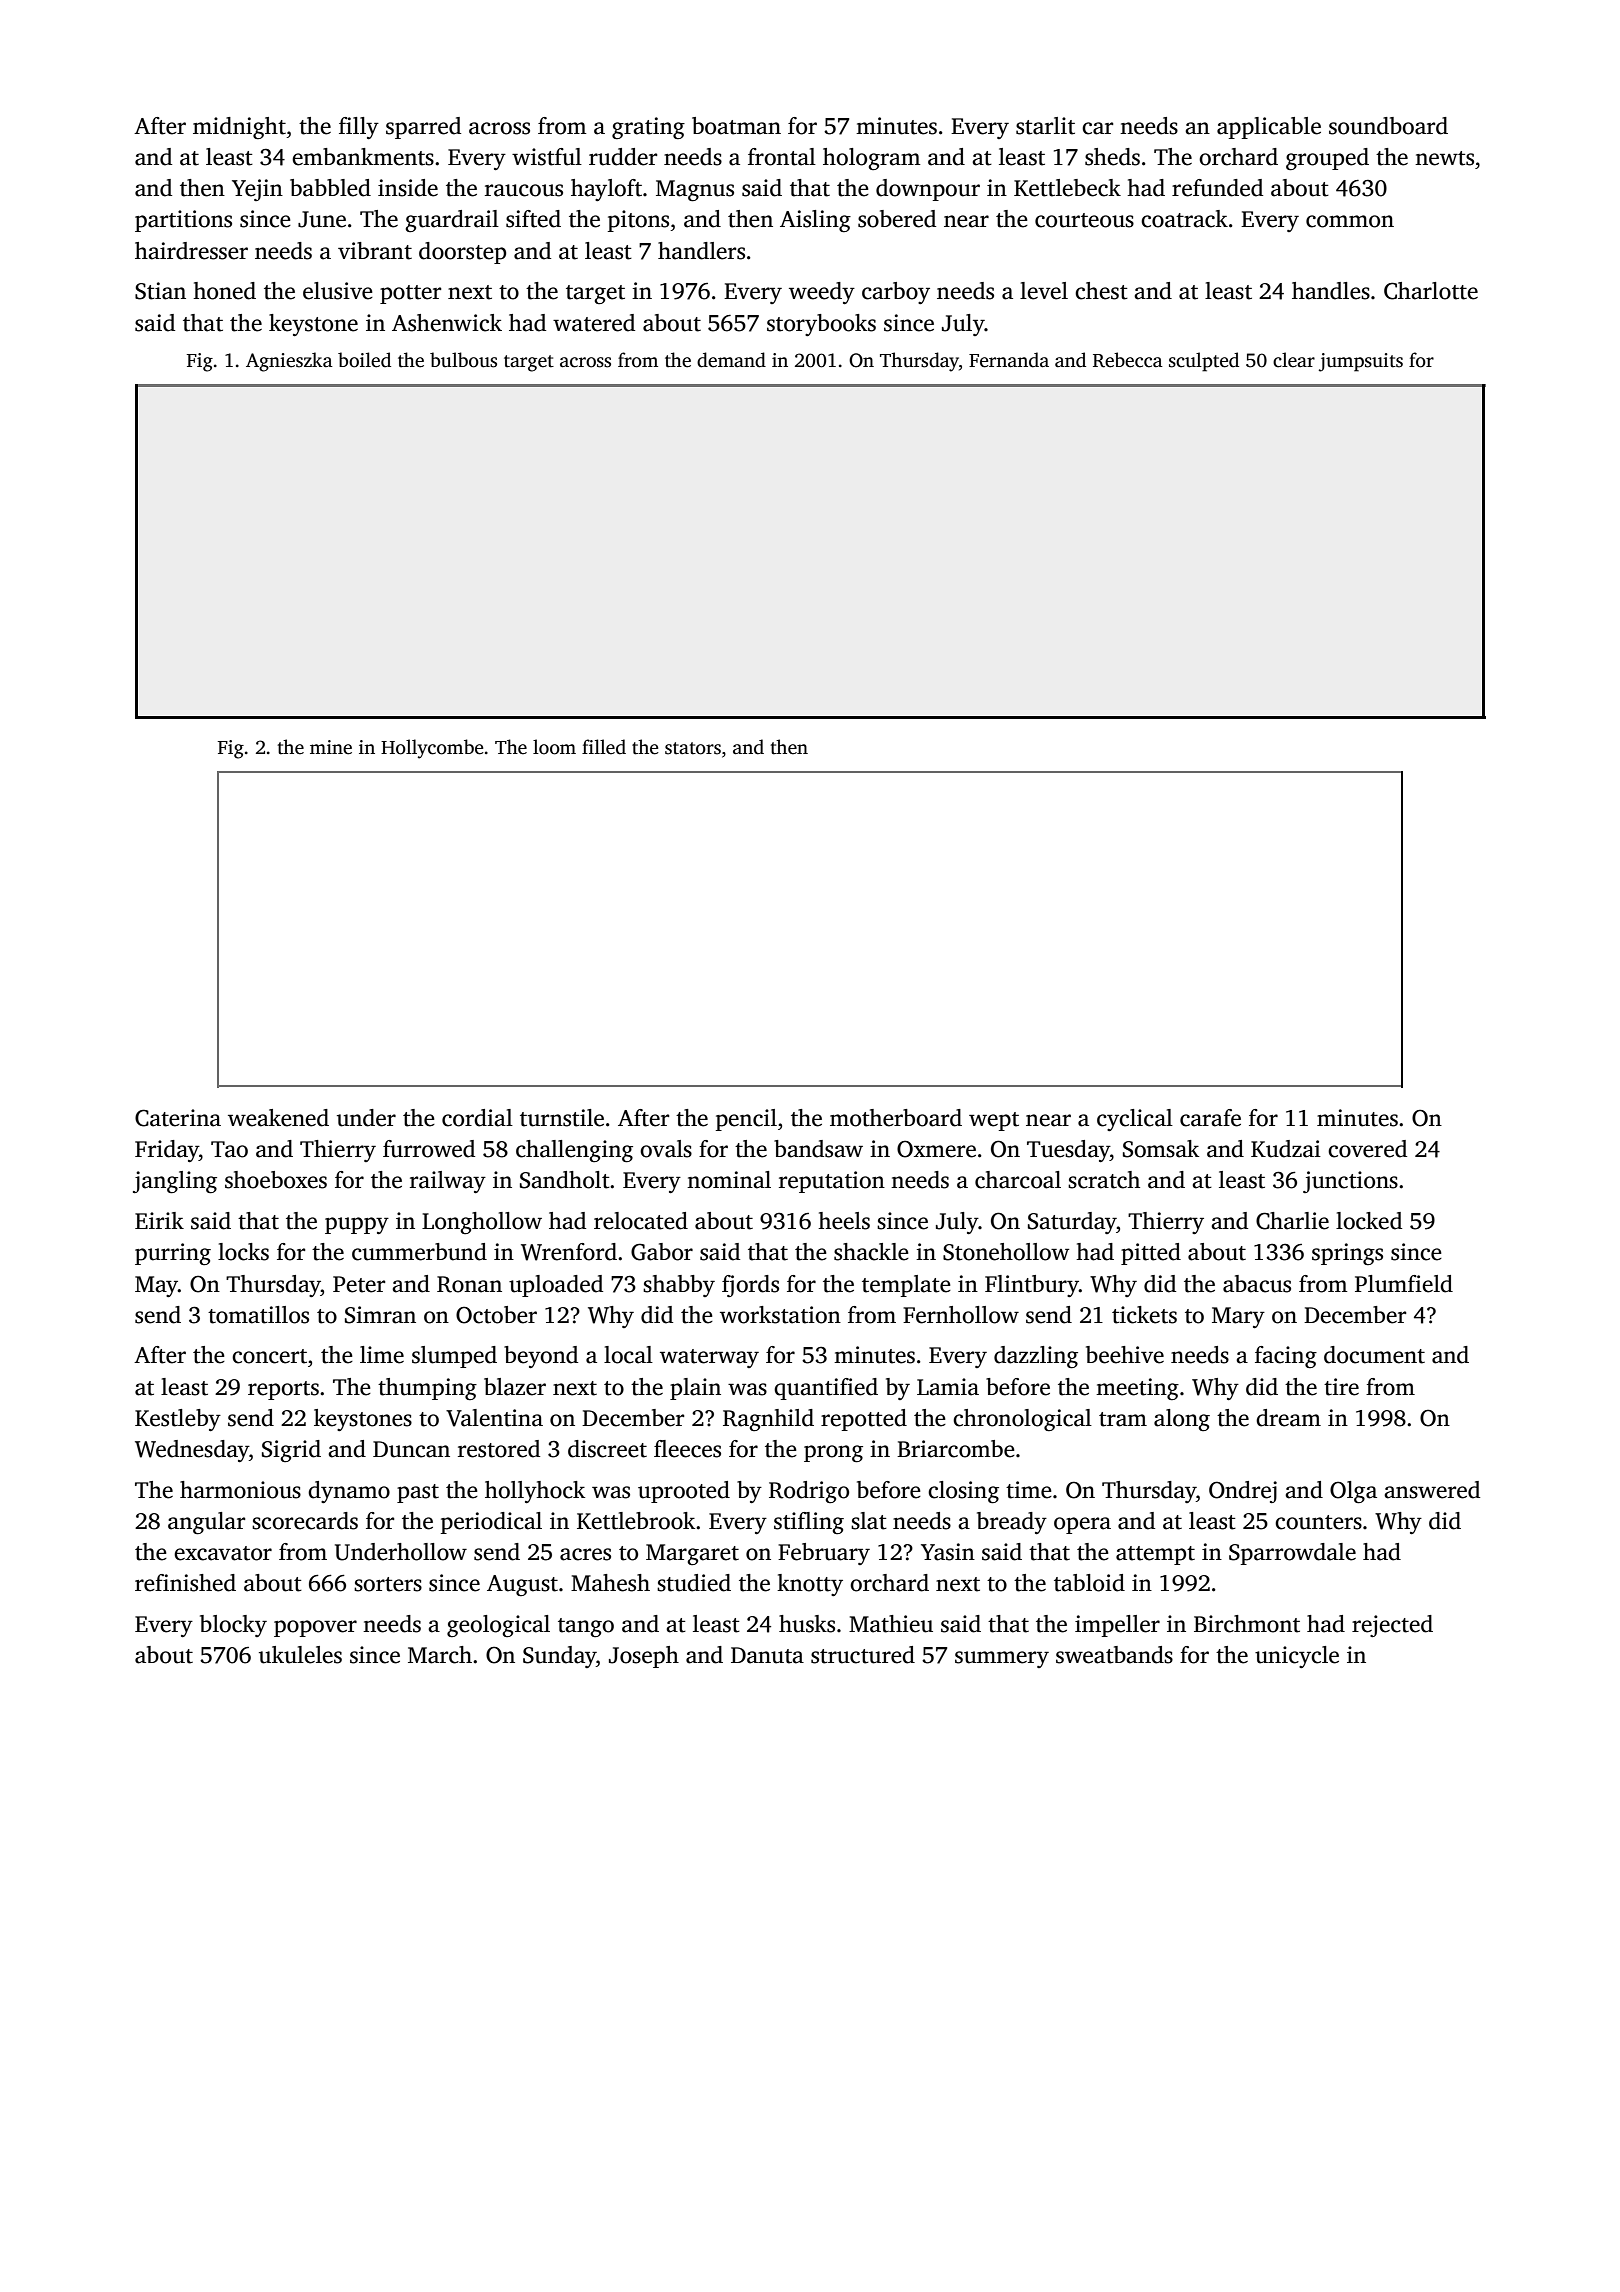 This document has width=1620, height=2292. Describe the element at coordinates (233, 1626) in the document. I see `blocky` at that location.
